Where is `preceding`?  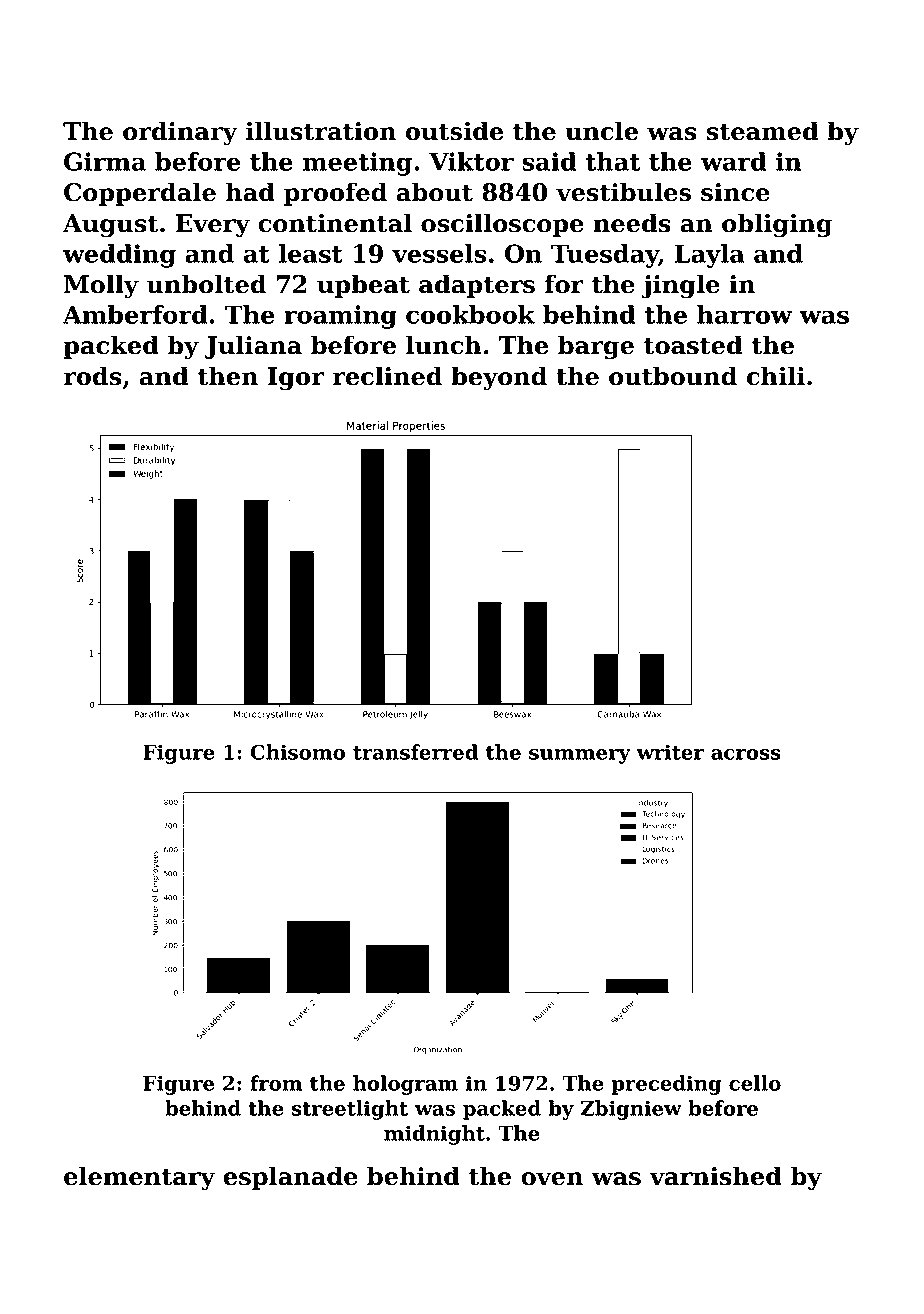 preceding is located at coordinates (666, 1085).
